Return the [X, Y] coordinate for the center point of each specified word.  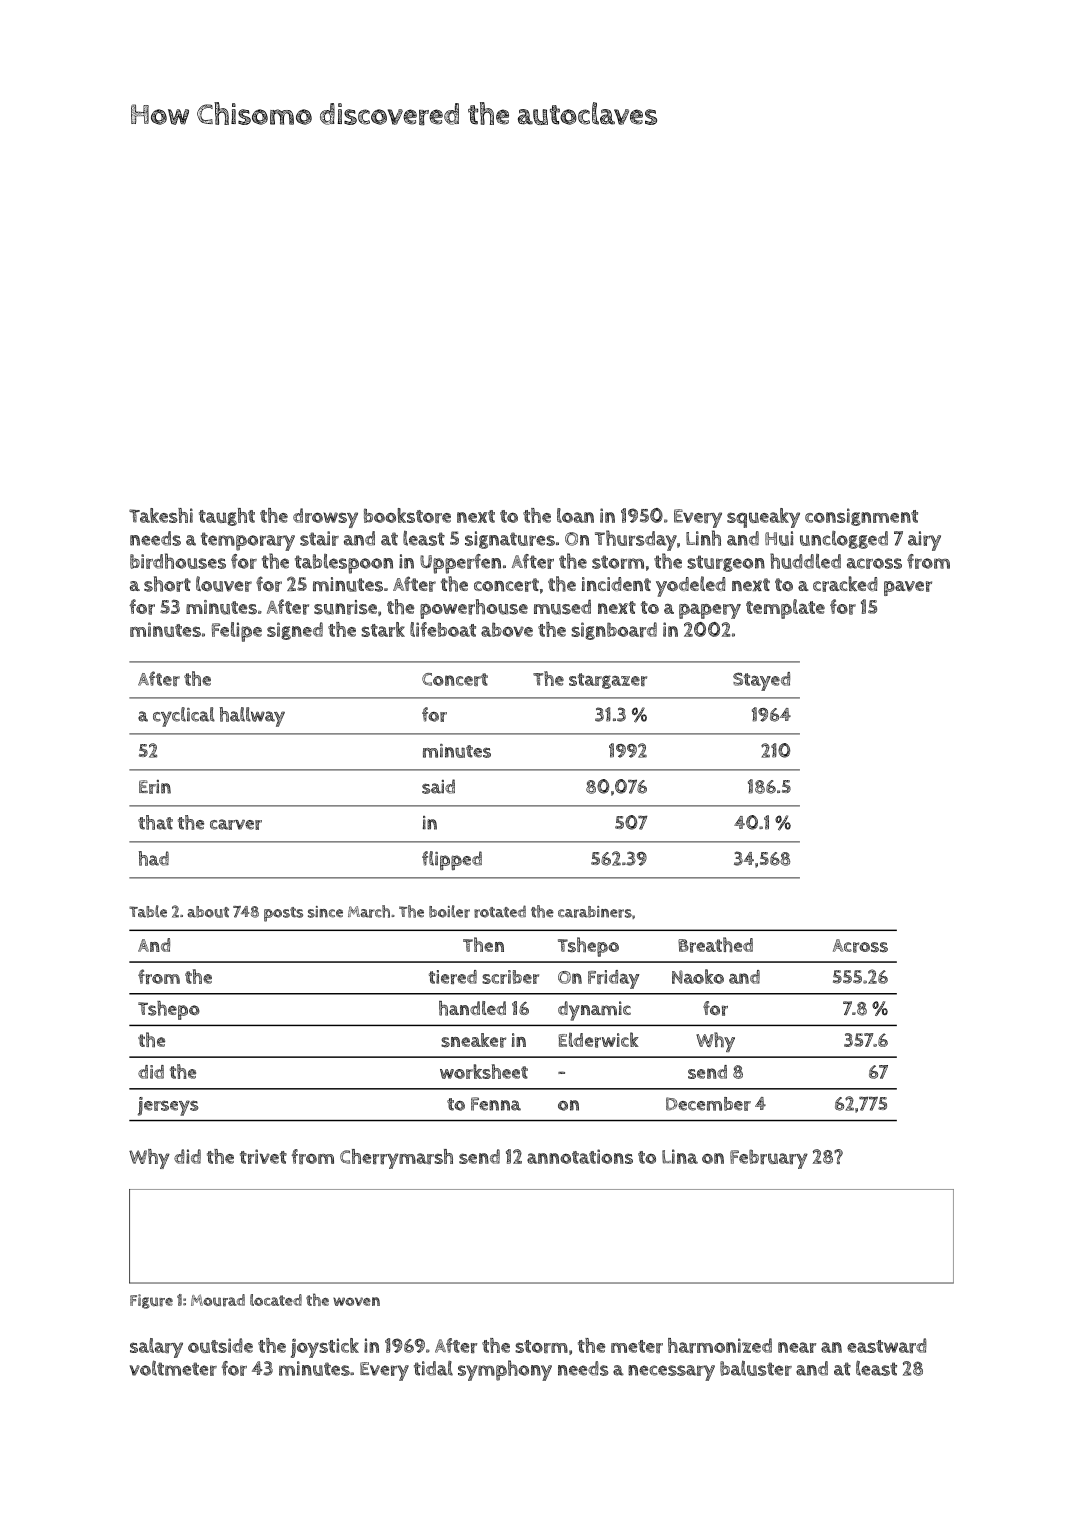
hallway [252, 717]
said [438, 786]
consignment [861, 517]
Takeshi [161, 515]
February [769, 1159]
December [708, 1104]
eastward [887, 1345]
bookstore [407, 515]
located [276, 1300]
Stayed [761, 681]
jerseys [168, 1106]
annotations [580, 1156]
